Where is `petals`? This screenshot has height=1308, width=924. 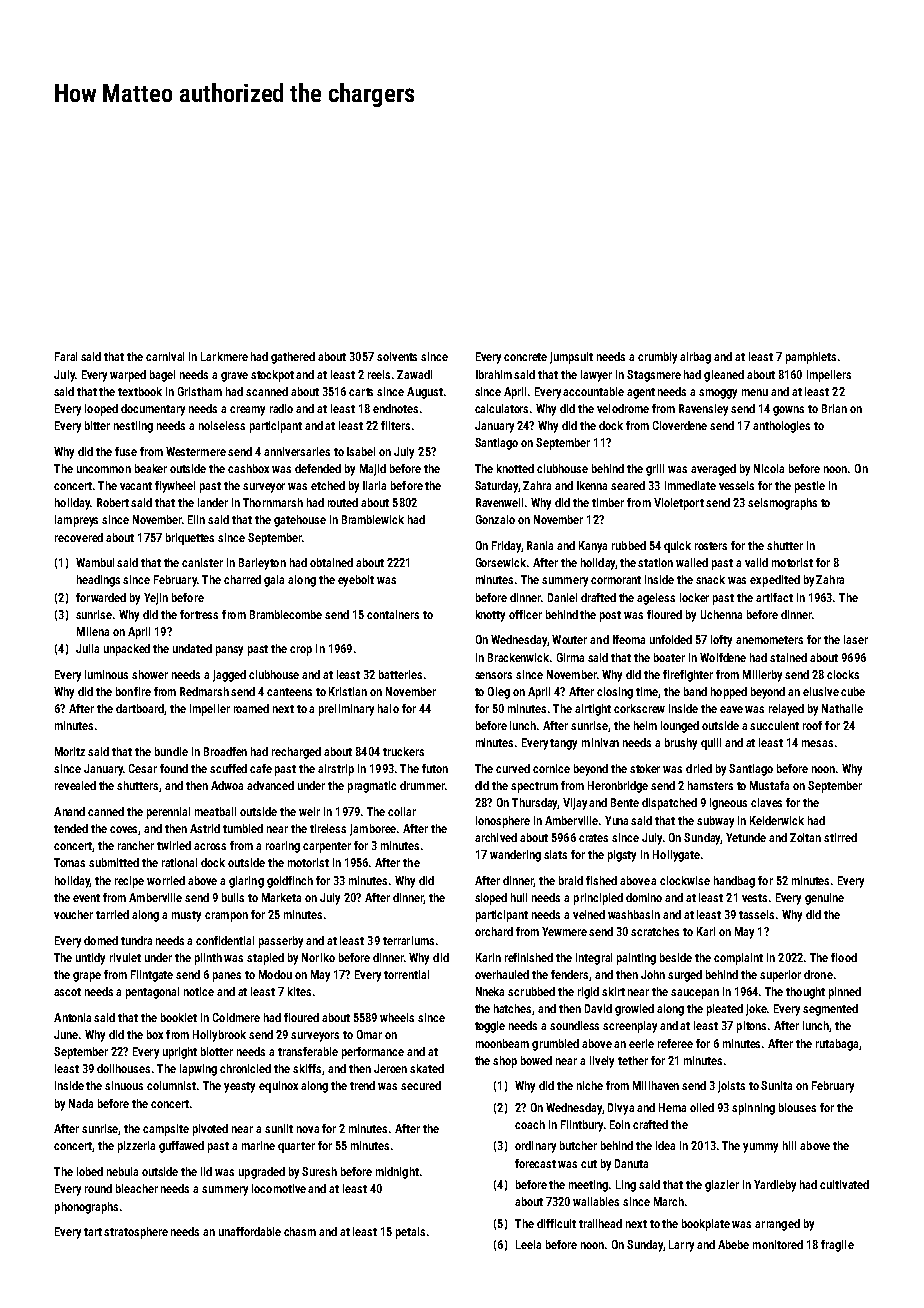
petals is located at coordinates (410, 1233).
